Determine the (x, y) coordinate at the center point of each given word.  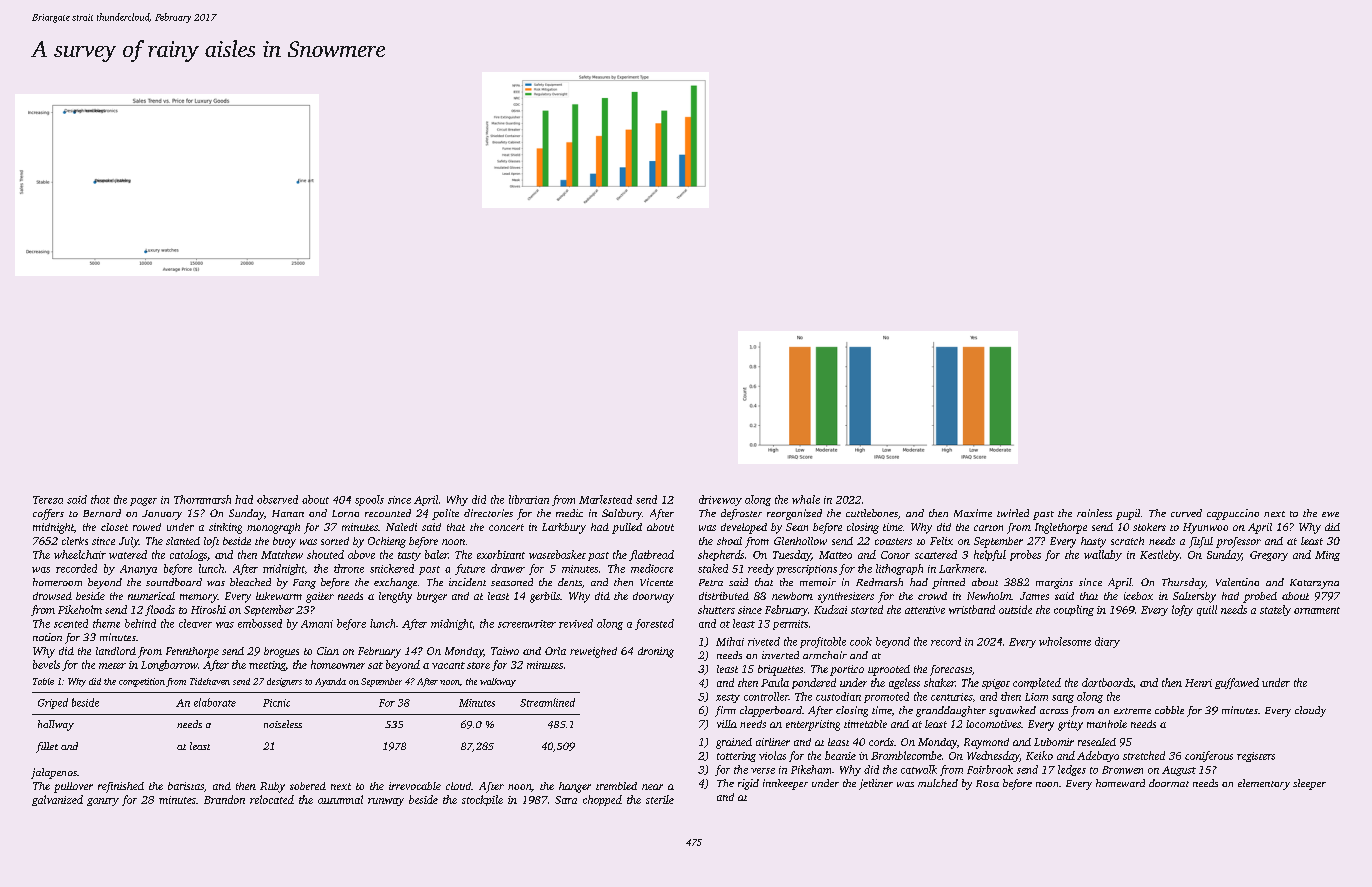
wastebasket (557, 554)
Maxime (973, 513)
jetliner (876, 784)
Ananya (138, 570)
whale (806, 499)
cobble (1169, 710)
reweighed (593, 652)
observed (277, 499)
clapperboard (771, 711)
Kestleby (1160, 555)
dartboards (1107, 682)
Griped (53, 703)
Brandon (224, 799)
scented (71, 623)
